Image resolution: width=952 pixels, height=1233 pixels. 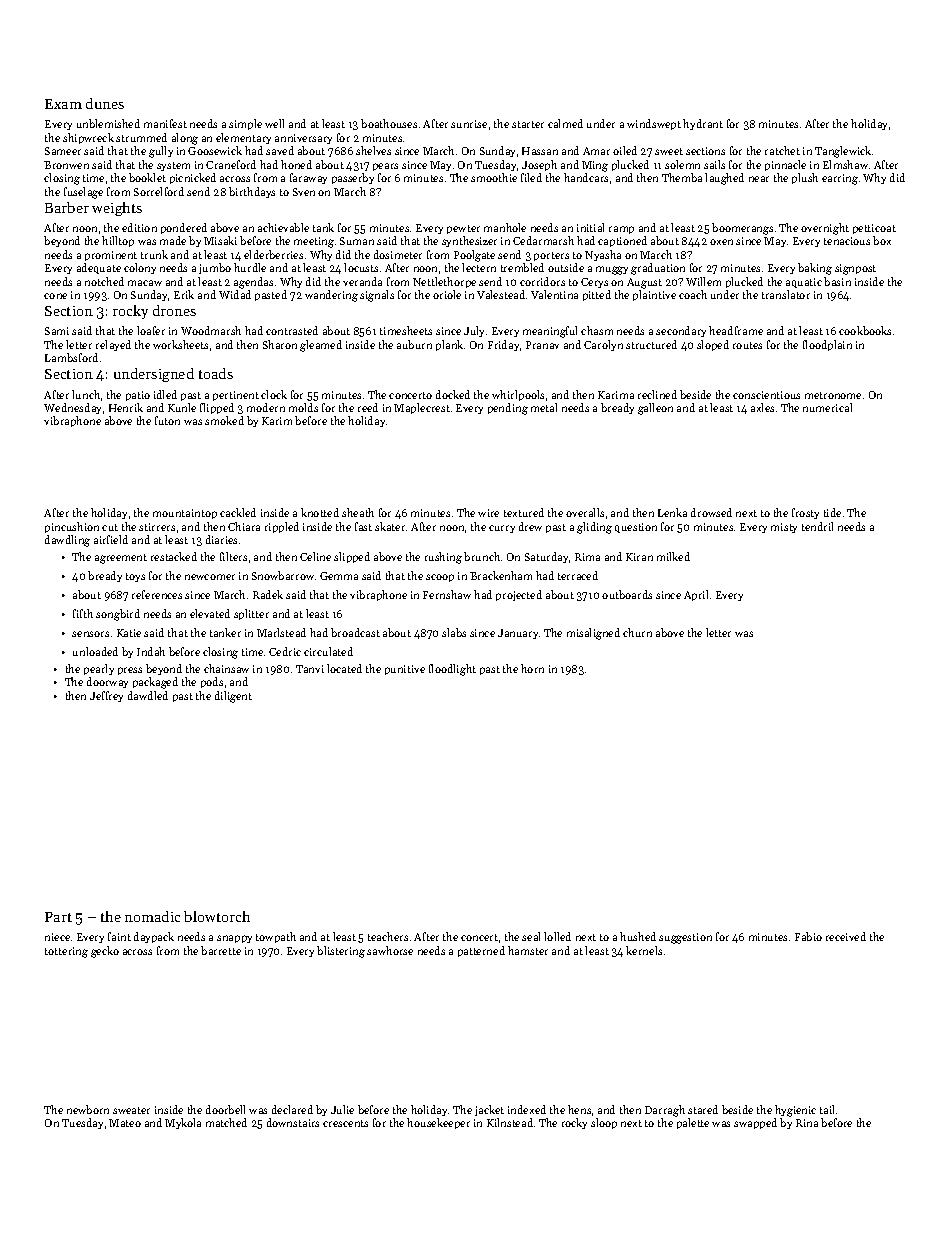 I want to click on sweater, so click(x=131, y=1110).
